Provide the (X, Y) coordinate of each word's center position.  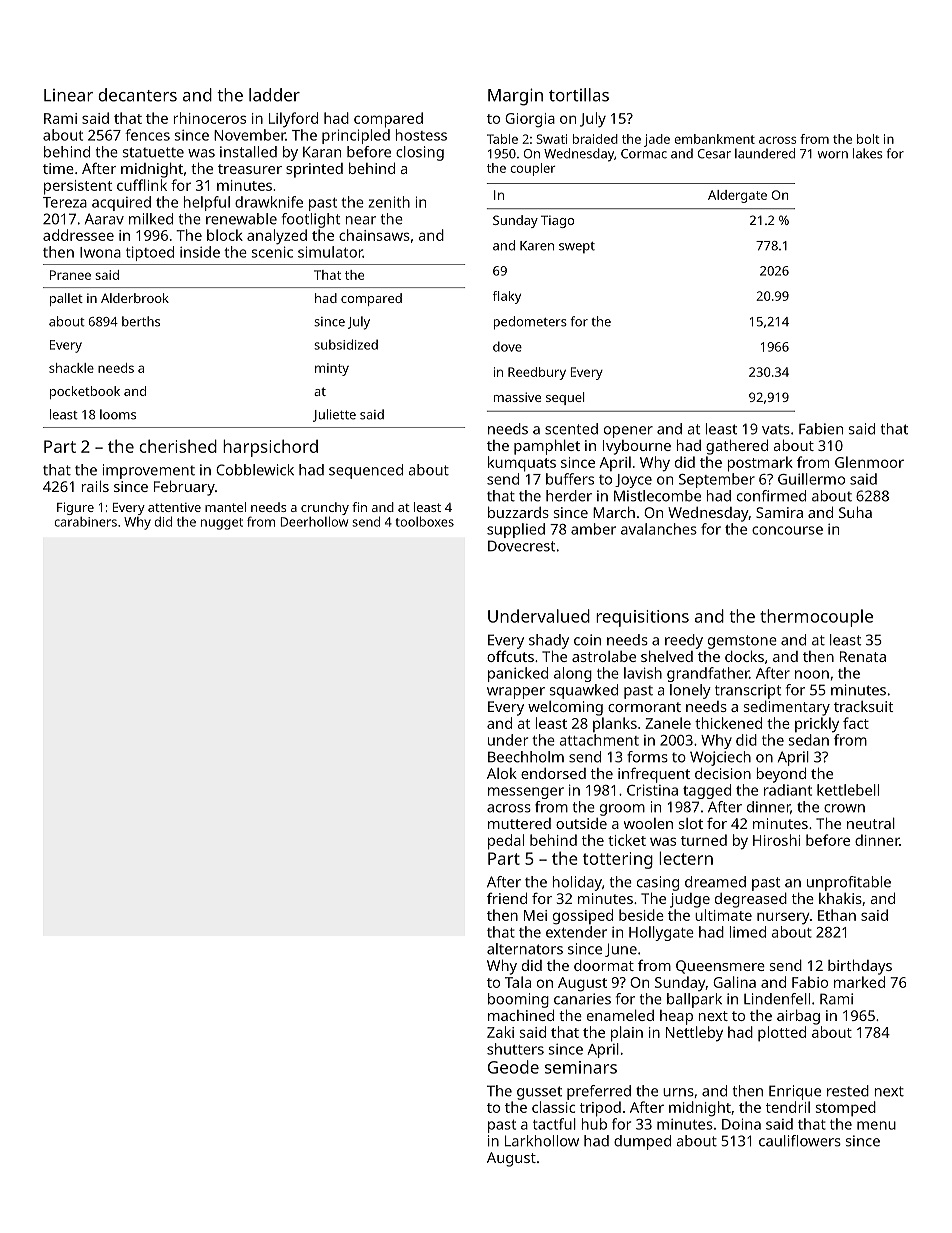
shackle (71, 368)
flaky (507, 297)
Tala (518, 982)
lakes (868, 153)
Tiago (557, 221)
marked (859, 982)
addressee (78, 235)
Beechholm (526, 757)
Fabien (821, 429)
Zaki (500, 1032)
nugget (222, 524)
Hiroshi (776, 840)
